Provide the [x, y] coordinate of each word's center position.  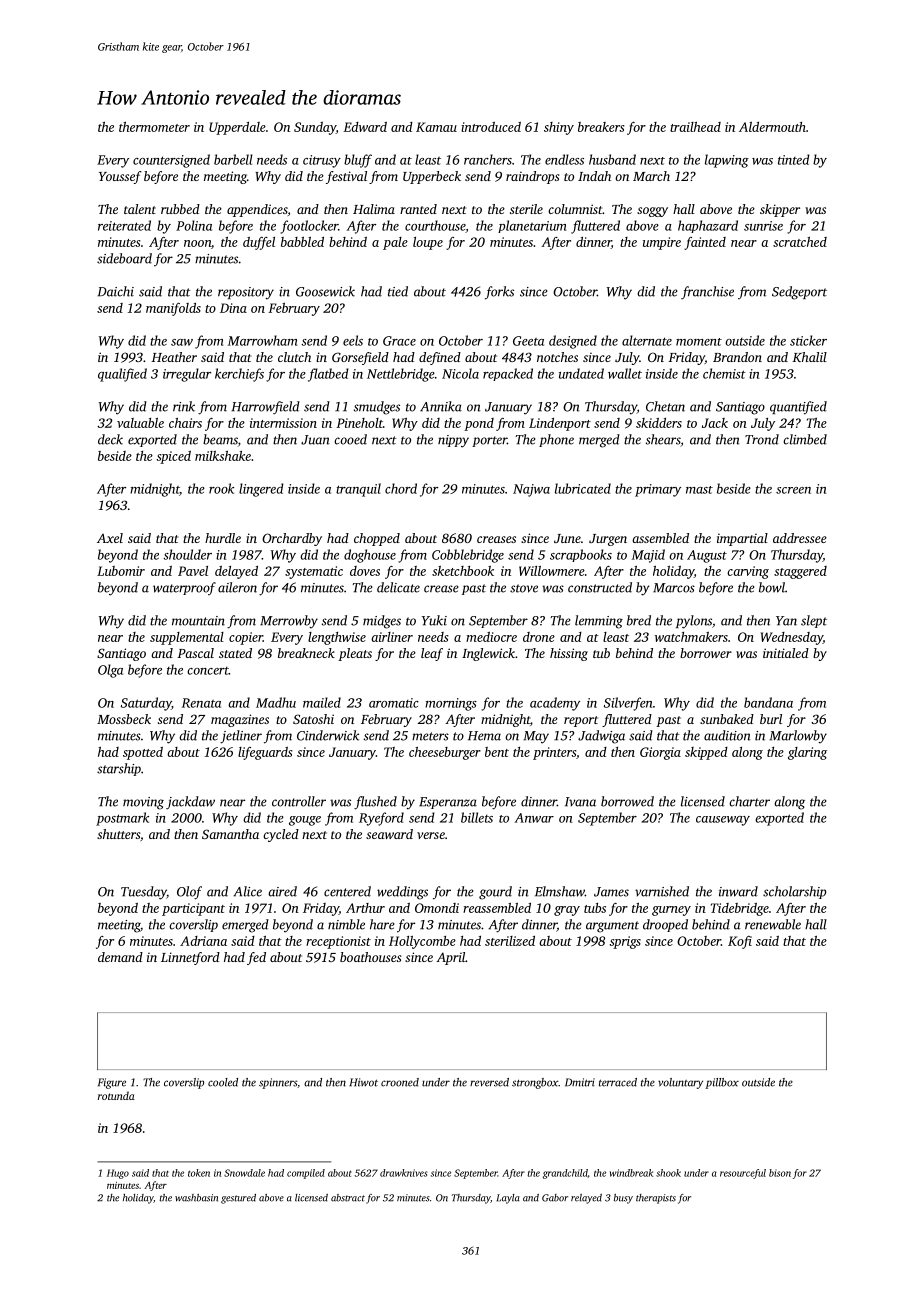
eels [353, 340]
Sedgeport [799, 293]
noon [197, 243]
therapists [656, 1199]
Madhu [276, 702]
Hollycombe [422, 942]
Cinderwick [328, 735]
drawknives [404, 1173]
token [199, 1173]
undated [581, 373]
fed [256, 958]
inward [738, 891]
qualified [122, 375]
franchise [707, 293]
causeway [723, 821]
